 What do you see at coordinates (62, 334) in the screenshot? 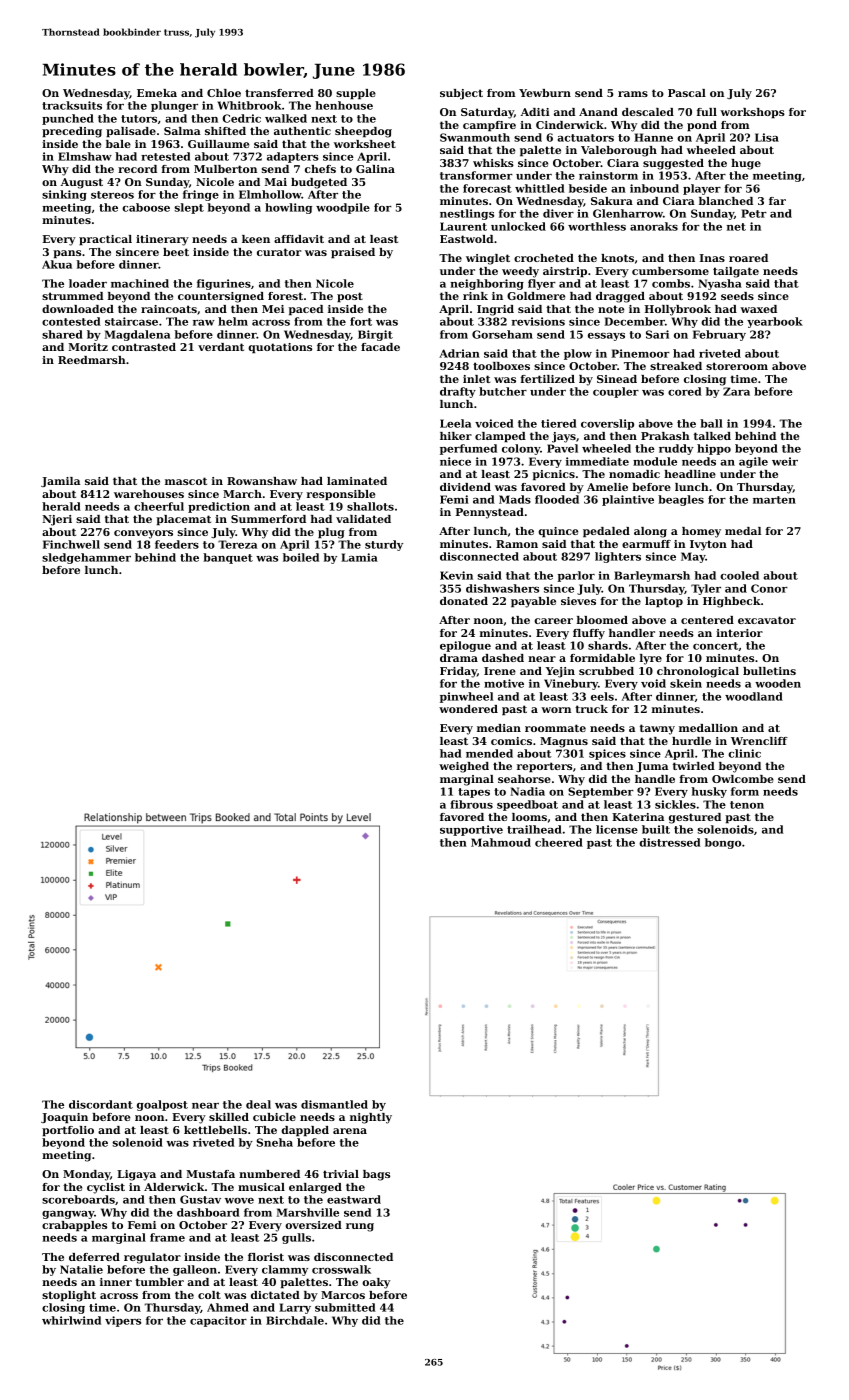
I see `shared` at bounding box center [62, 334].
